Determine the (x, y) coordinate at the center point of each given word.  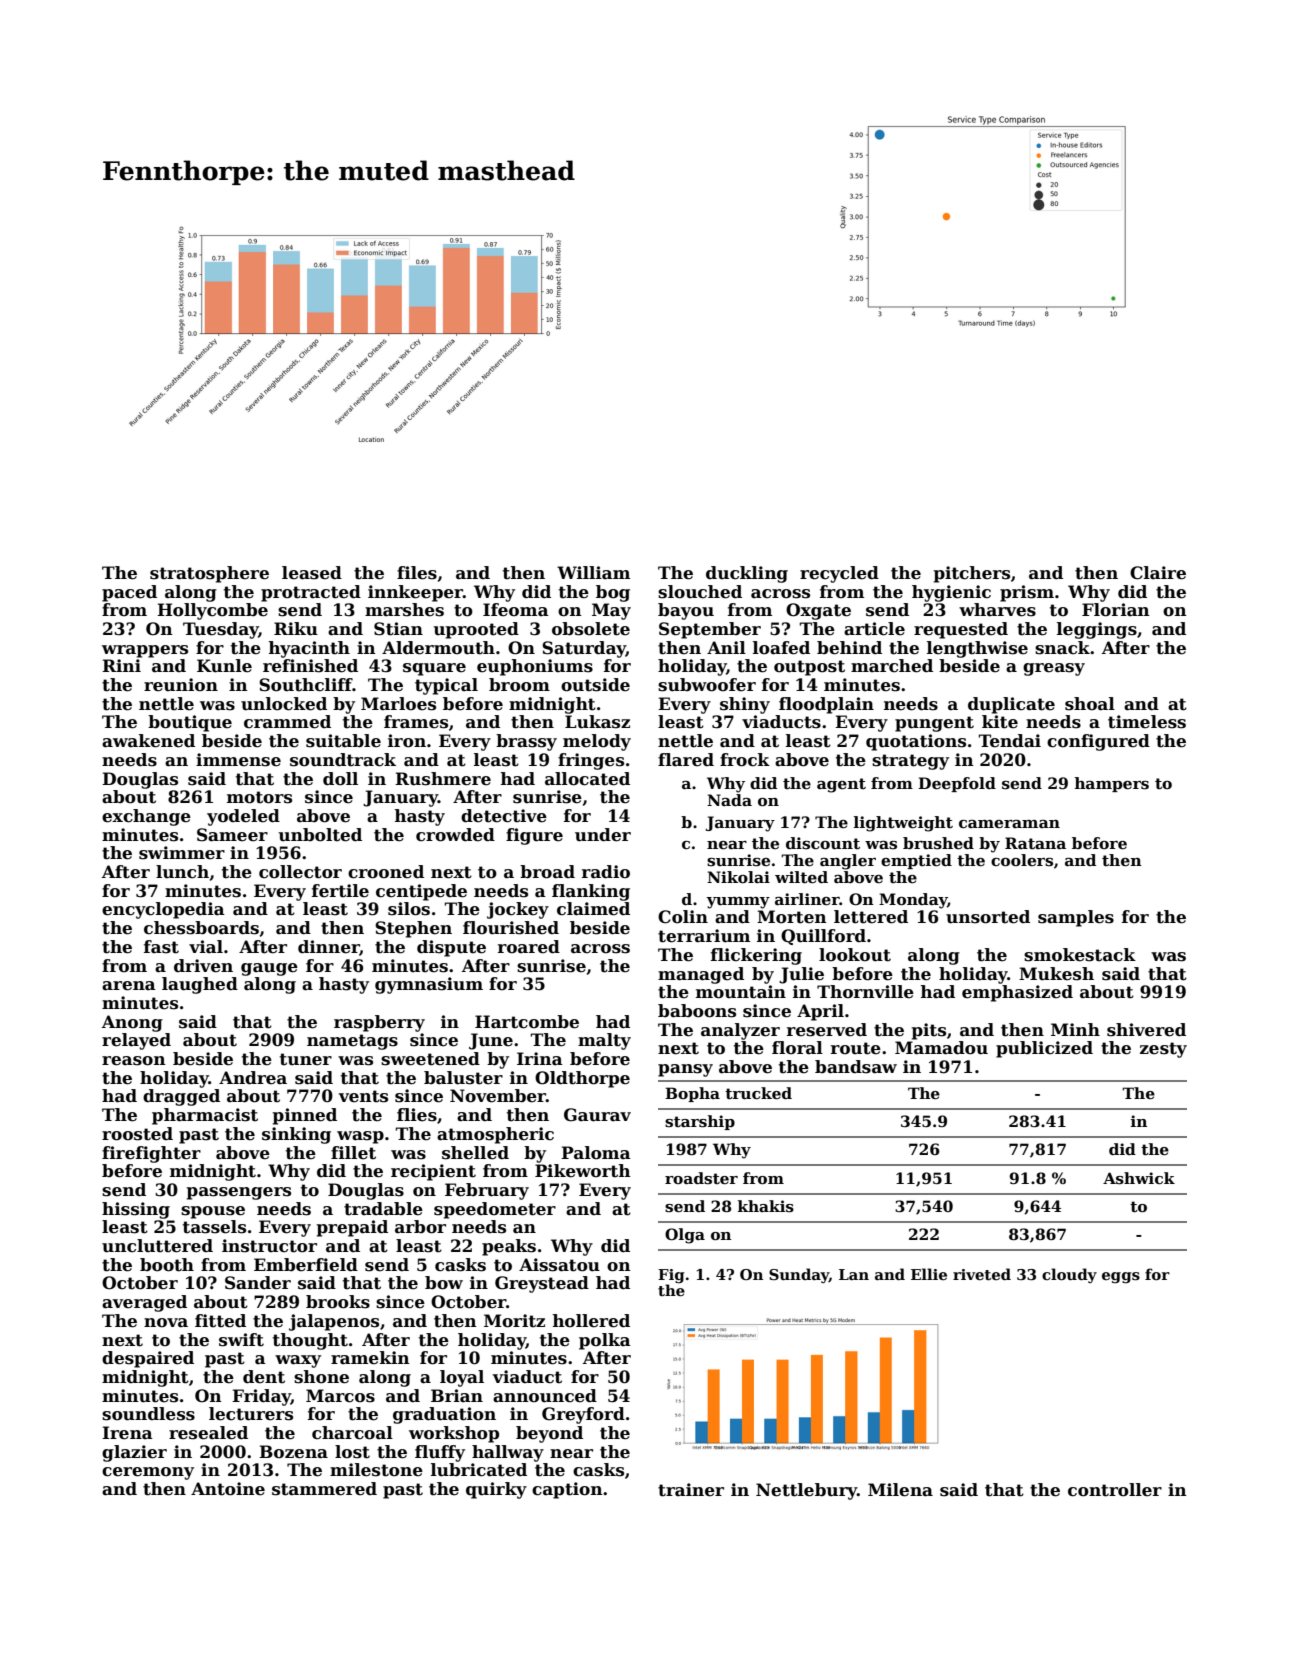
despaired (148, 1359)
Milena (900, 1490)
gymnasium (429, 985)
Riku (296, 629)
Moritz (514, 1321)
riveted (982, 1274)
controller (1115, 1490)
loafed (781, 648)
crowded (455, 835)
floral (797, 1048)
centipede (421, 892)
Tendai (1010, 741)
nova (166, 1323)
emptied (916, 861)
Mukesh (1056, 974)
